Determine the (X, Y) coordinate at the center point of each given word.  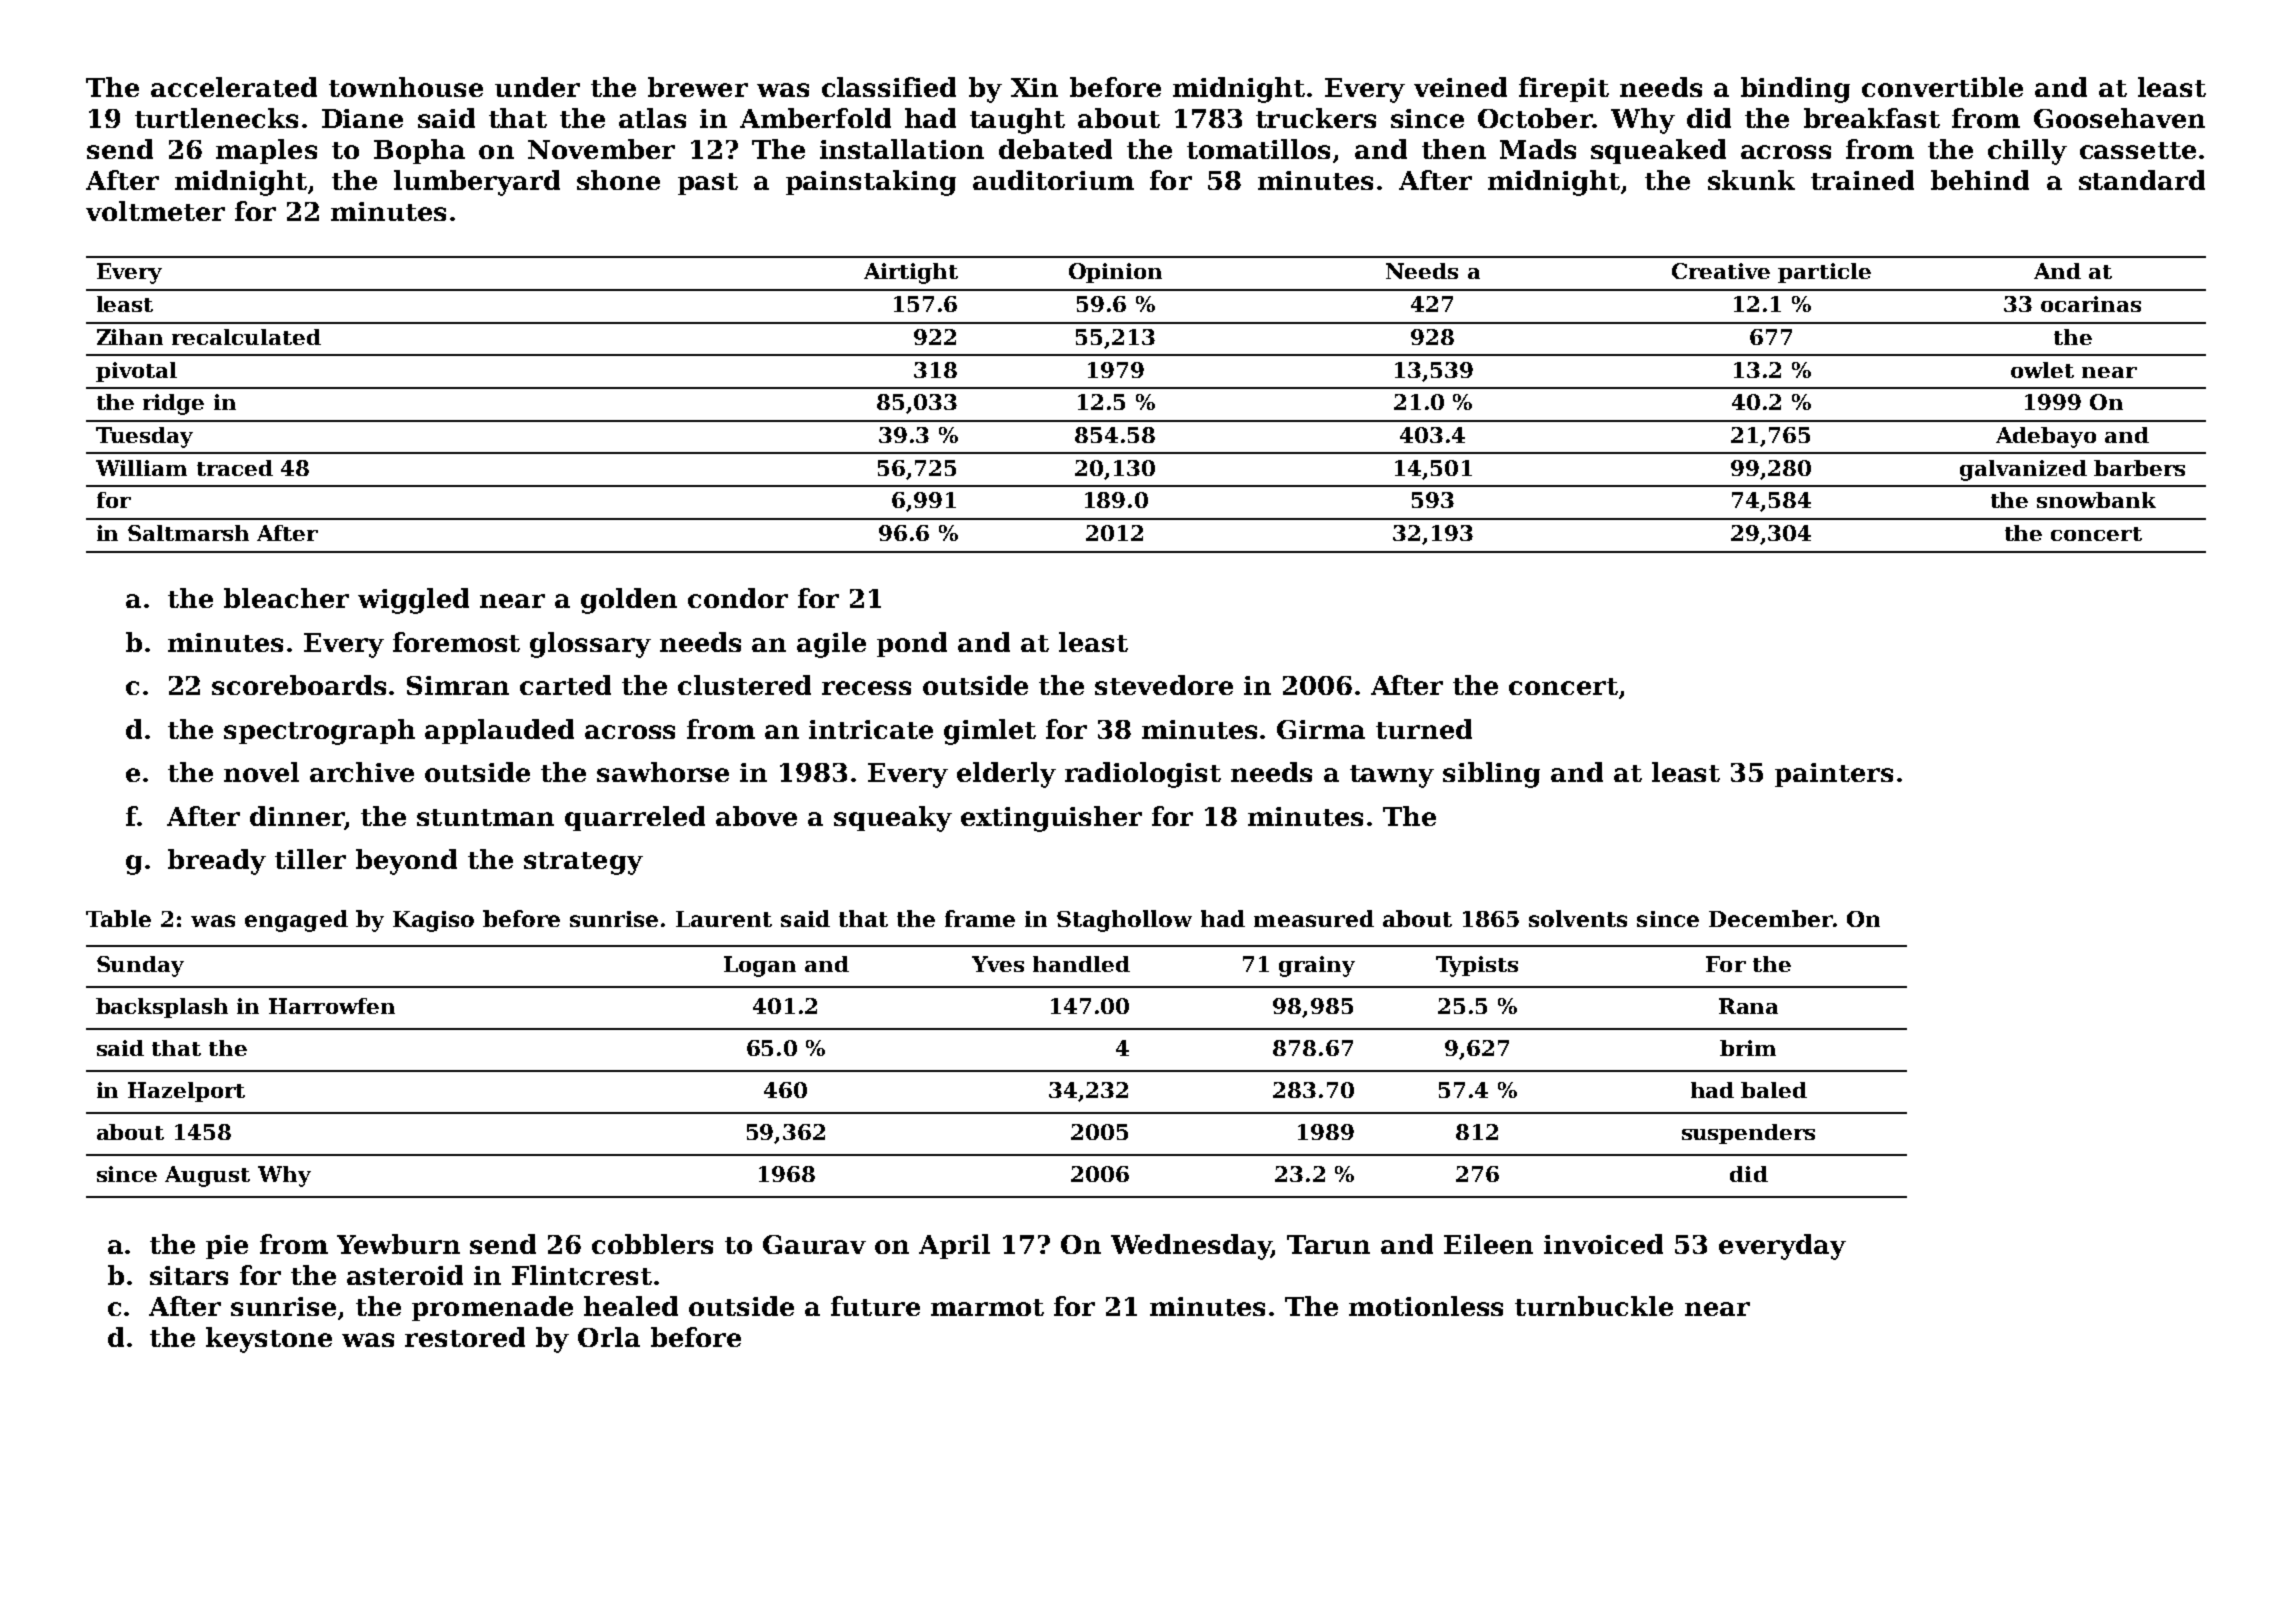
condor (738, 598)
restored (465, 1337)
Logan (760, 966)
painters (1834, 775)
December (1771, 918)
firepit (1564, 89)
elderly (1006, 775)
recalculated (246, 337)
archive (362, 772)
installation (902, 149)
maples (266, 151)
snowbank (2096, 500)
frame (980, 918)
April (954, 1246)
